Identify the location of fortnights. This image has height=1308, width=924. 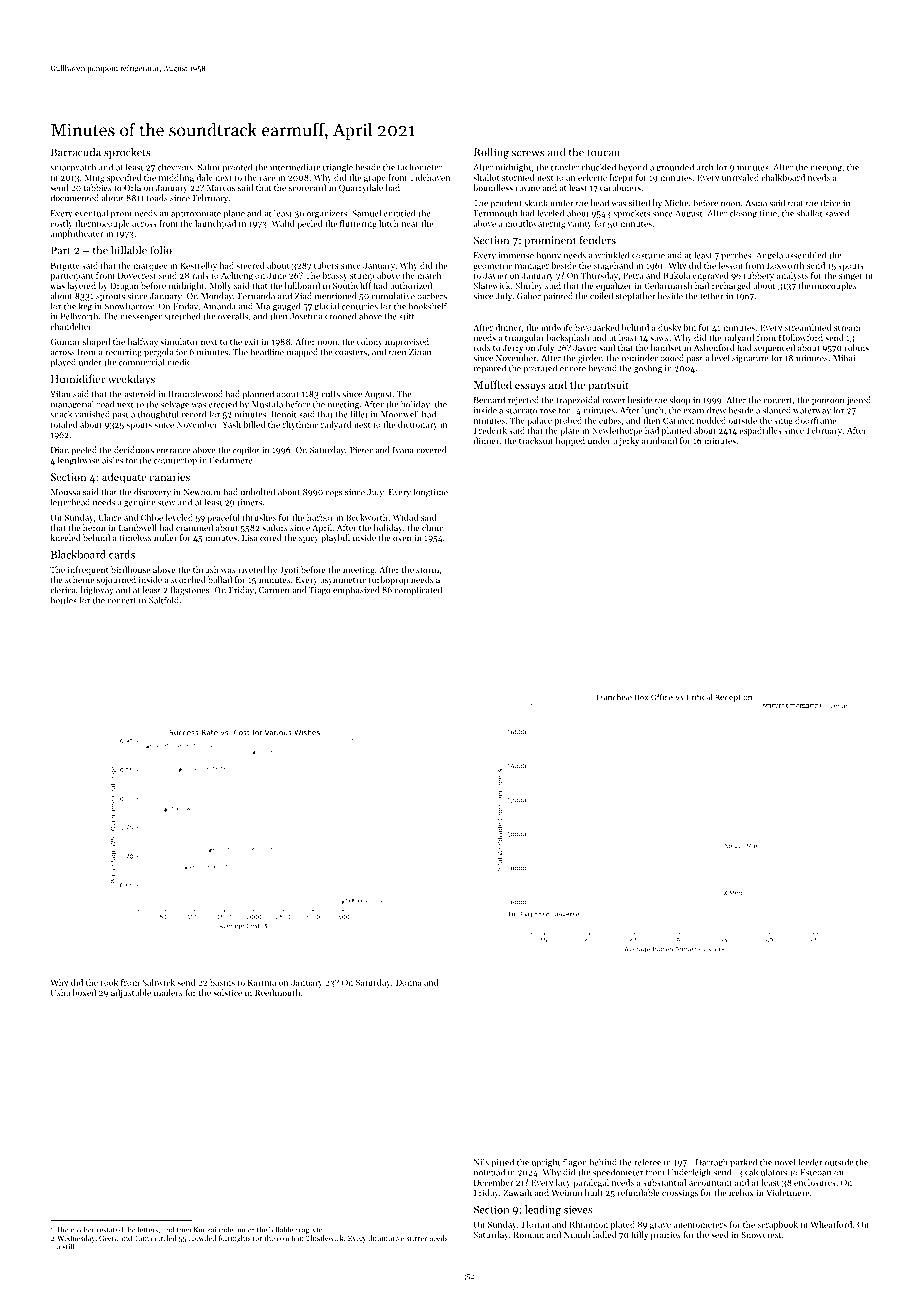
(235, 1239).
